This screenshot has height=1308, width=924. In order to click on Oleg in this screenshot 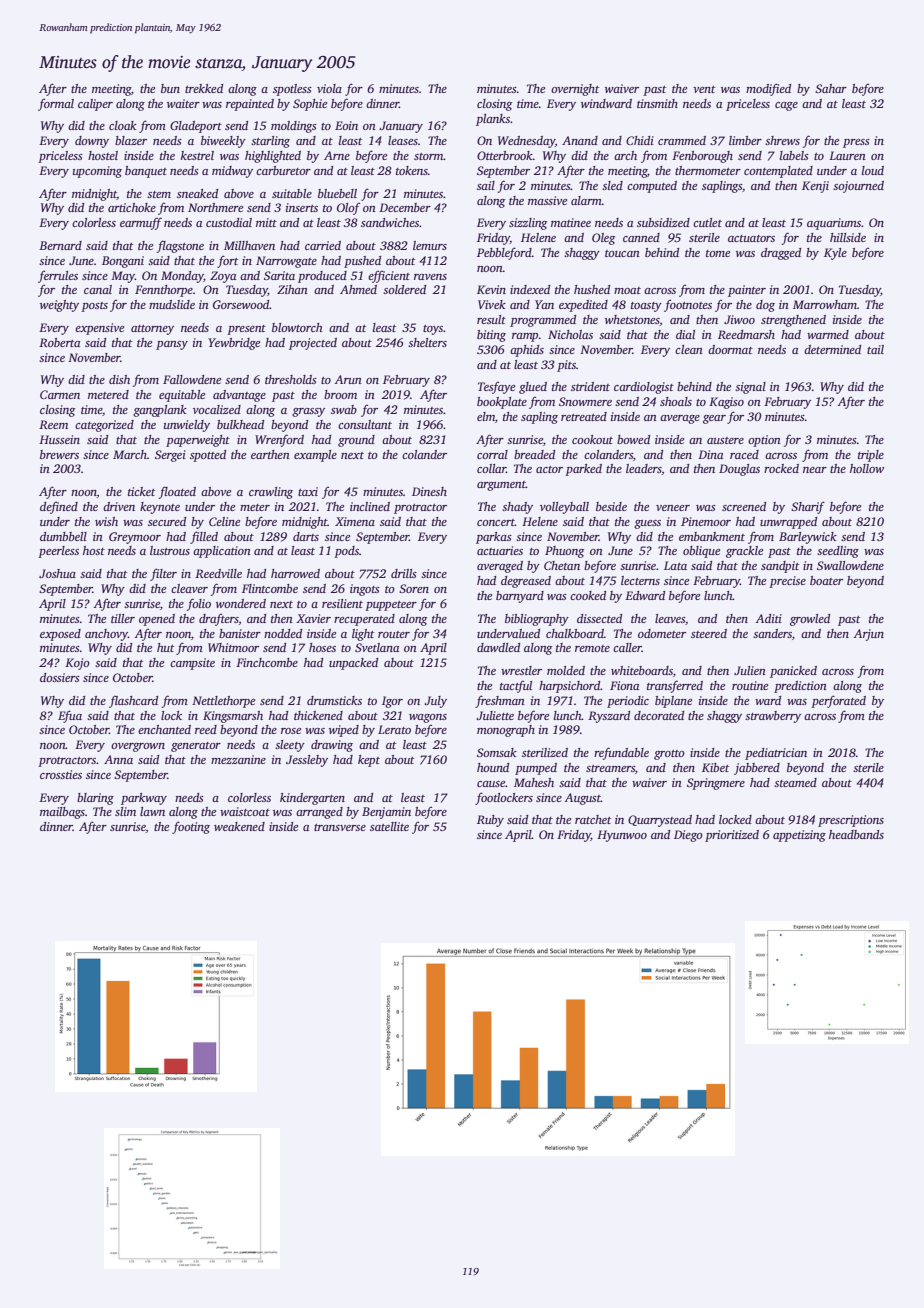, I will do `click(603, 239)`.
